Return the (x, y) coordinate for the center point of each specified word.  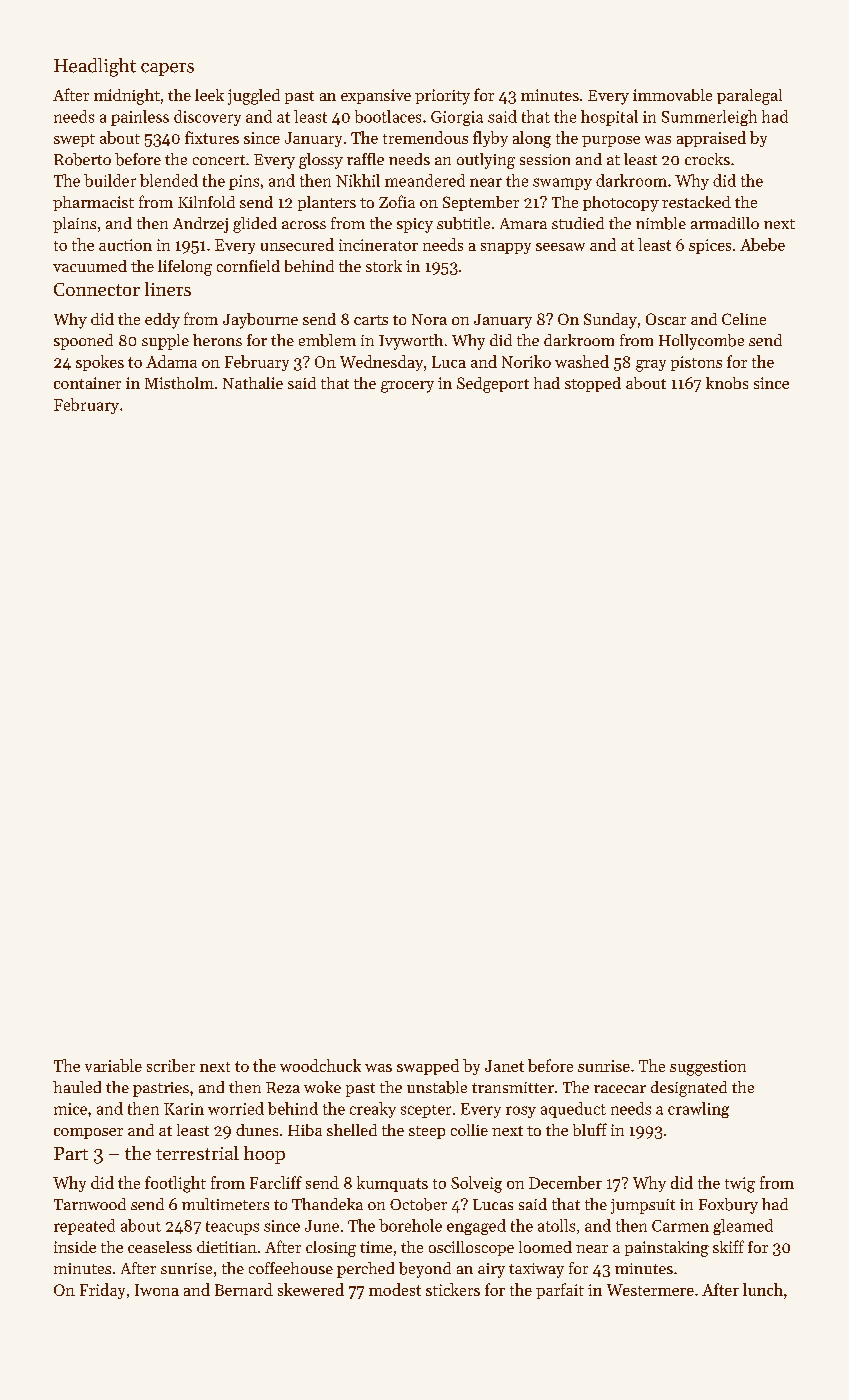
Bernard (244, 1289)
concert (219, 160)
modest (395, 1289)
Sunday (610, 321)
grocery (407, 387)
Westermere (650, 1290)
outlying (486, 161)
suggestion (708, 1068)
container (87, 383)
